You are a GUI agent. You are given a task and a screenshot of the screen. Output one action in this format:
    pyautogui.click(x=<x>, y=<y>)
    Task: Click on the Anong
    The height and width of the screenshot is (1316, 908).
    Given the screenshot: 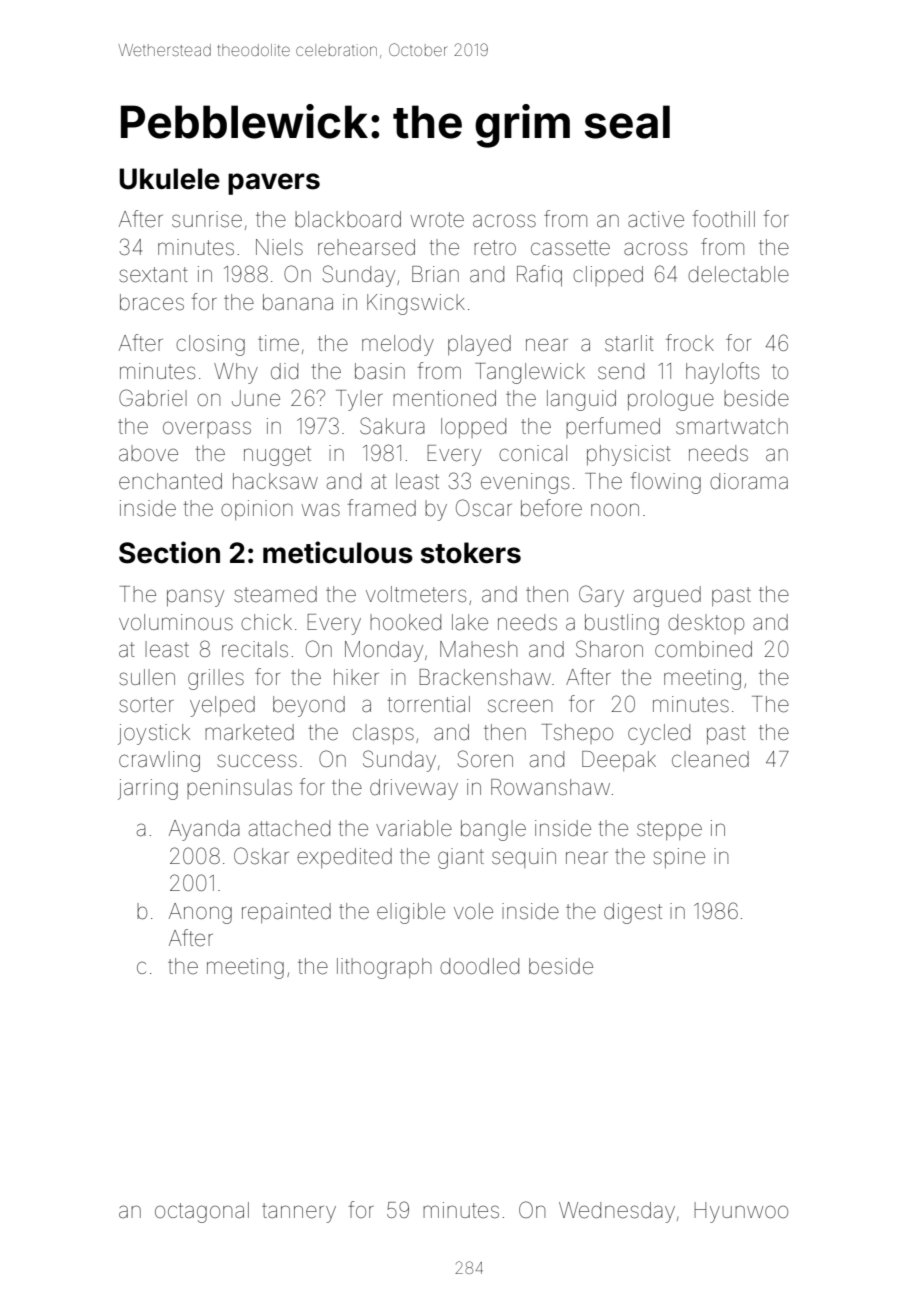 What is the action you would take?
    pyautogui.click(x=200, y=913)
